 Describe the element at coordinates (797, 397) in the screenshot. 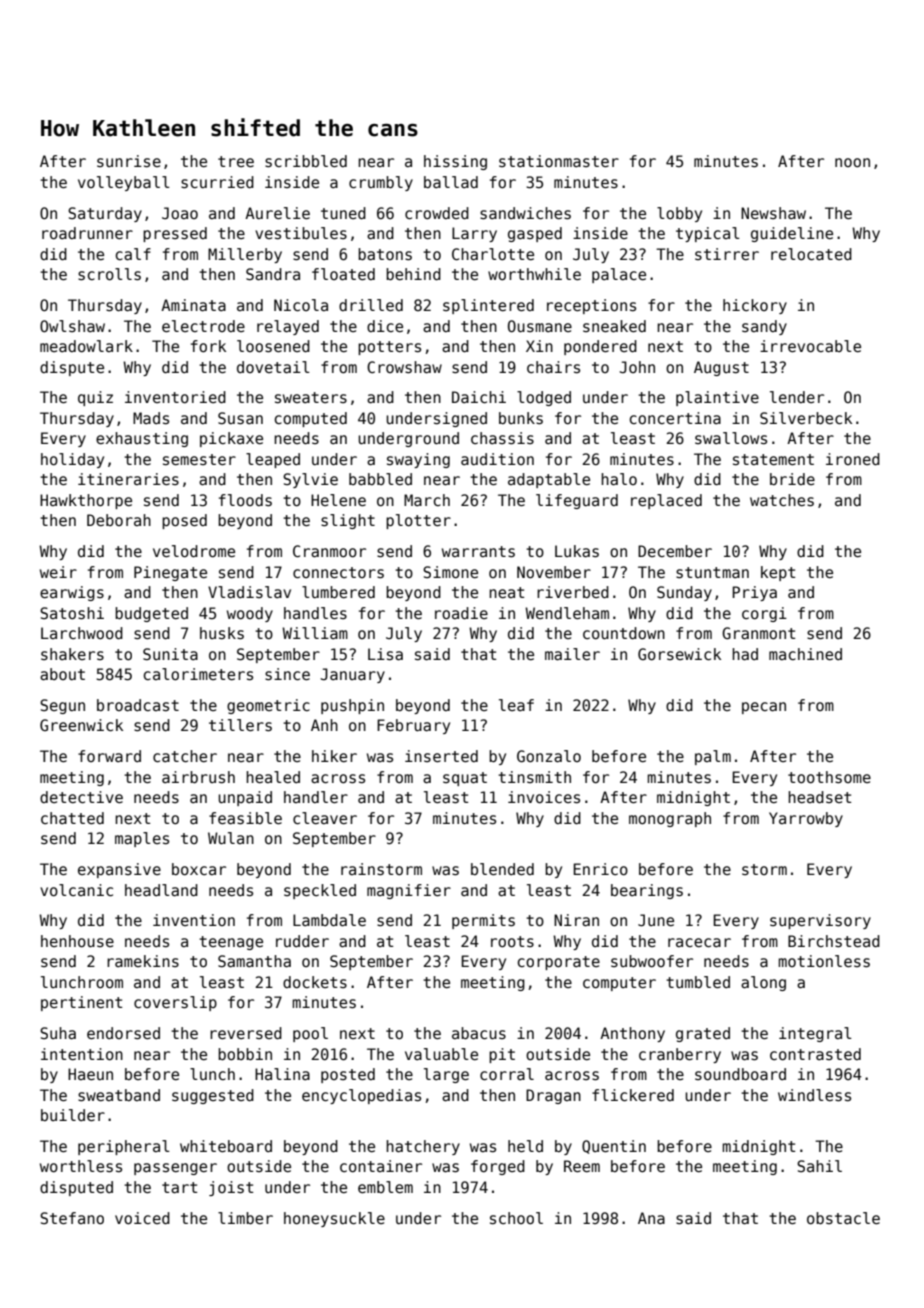

I see `lender` at that location.
